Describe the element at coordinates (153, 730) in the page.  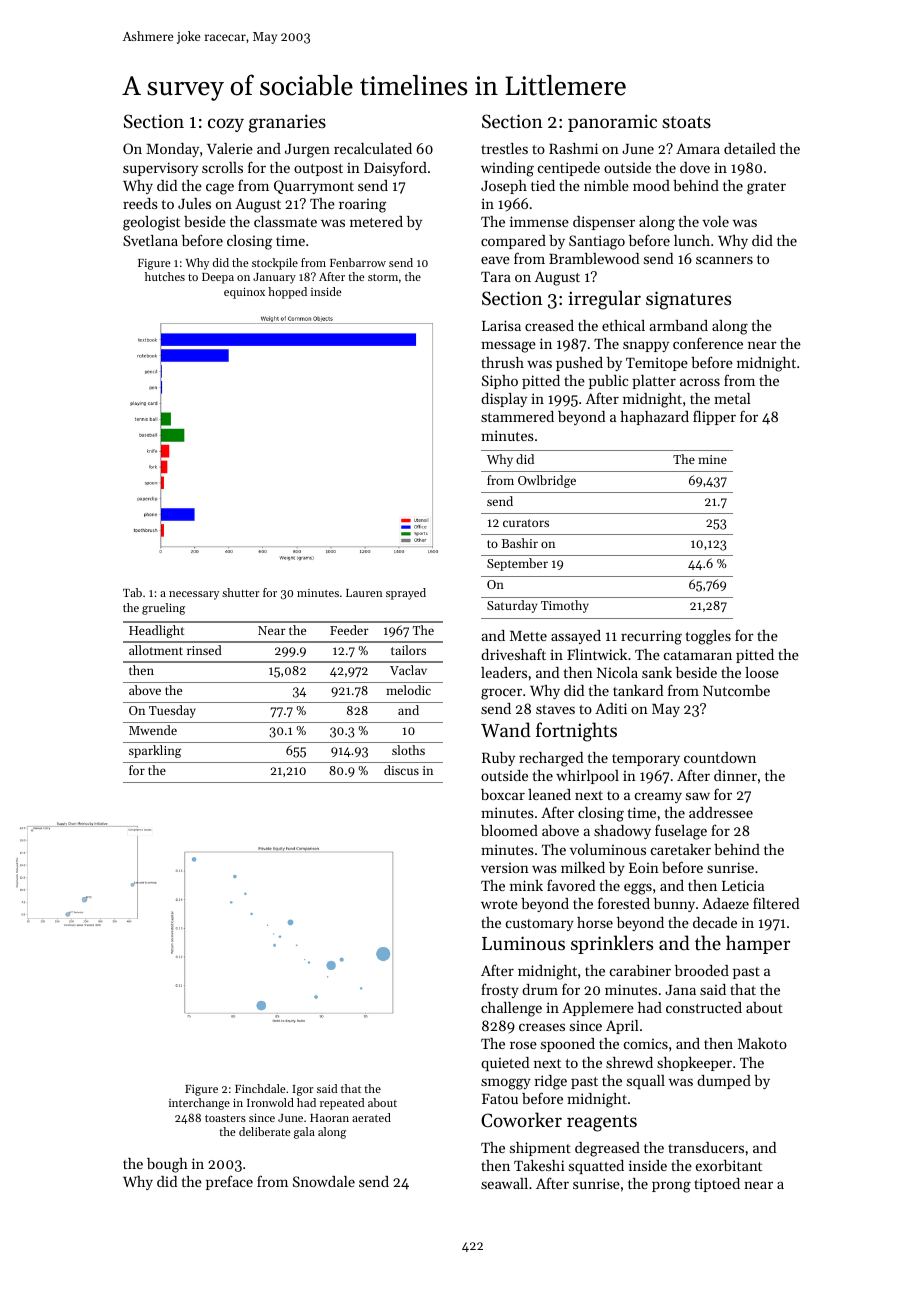
I see `Mwende` at that location.
